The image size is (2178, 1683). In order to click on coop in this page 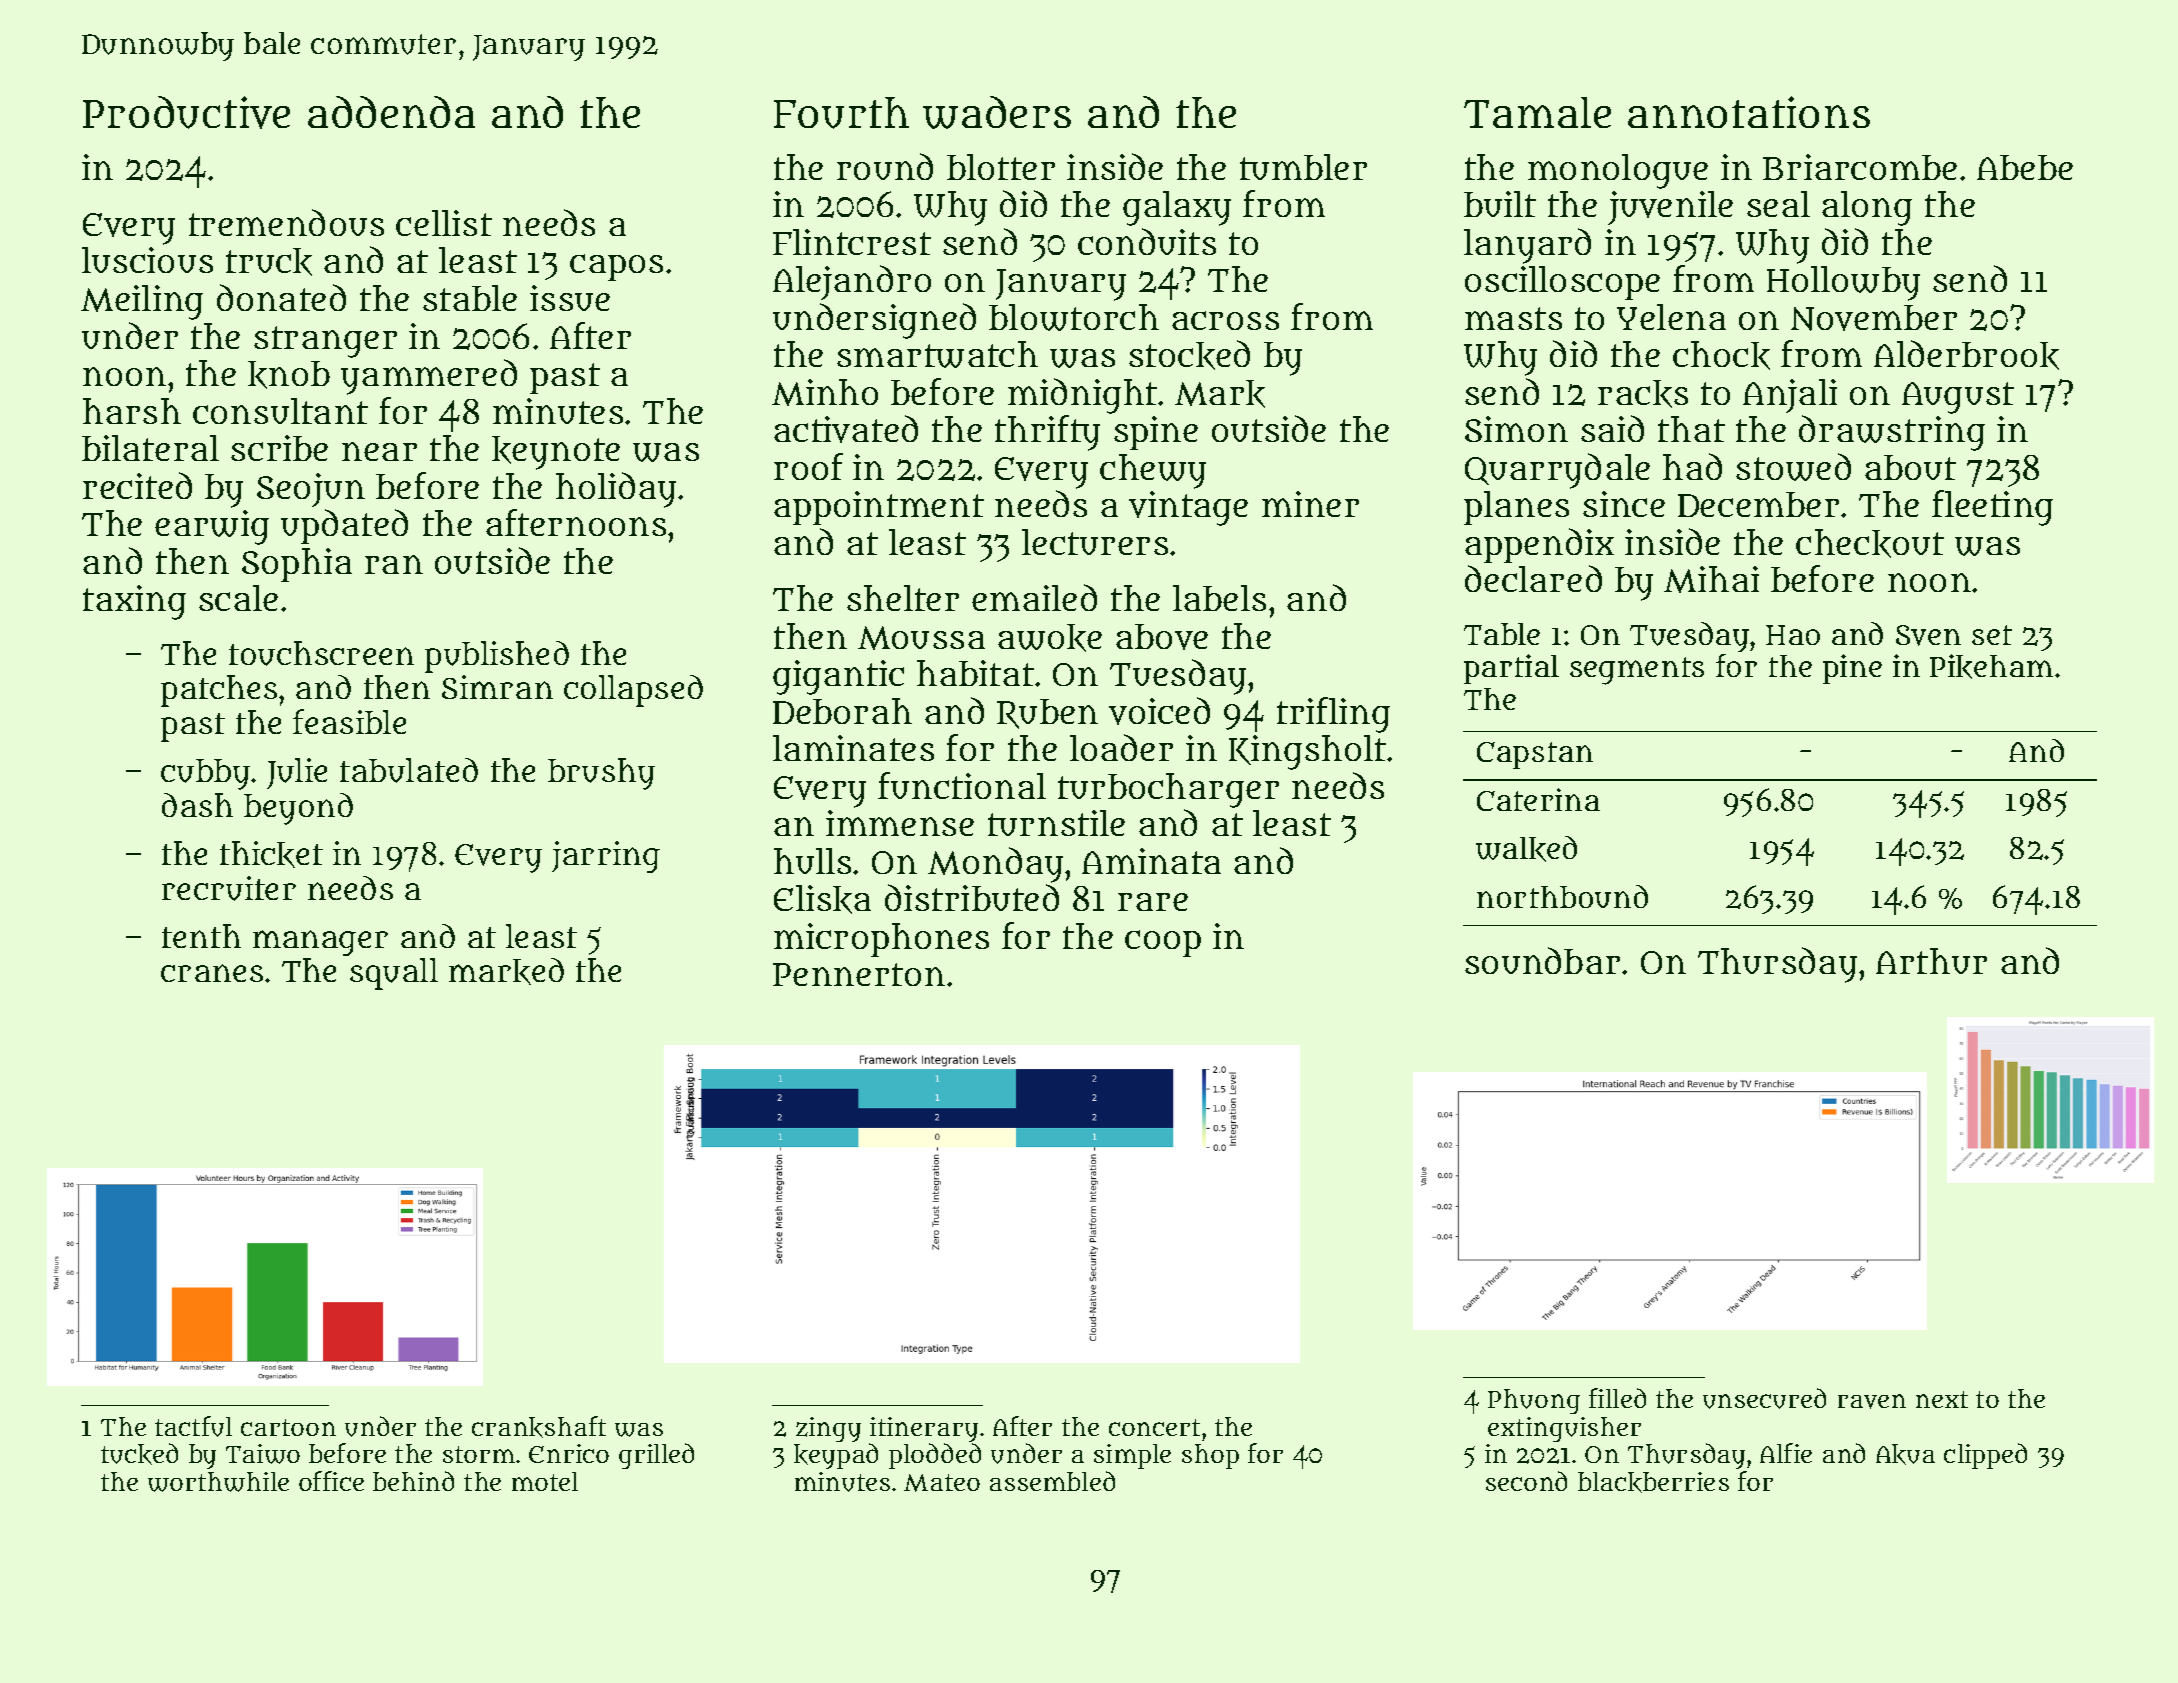, I will do `click(1163, 943)`.
